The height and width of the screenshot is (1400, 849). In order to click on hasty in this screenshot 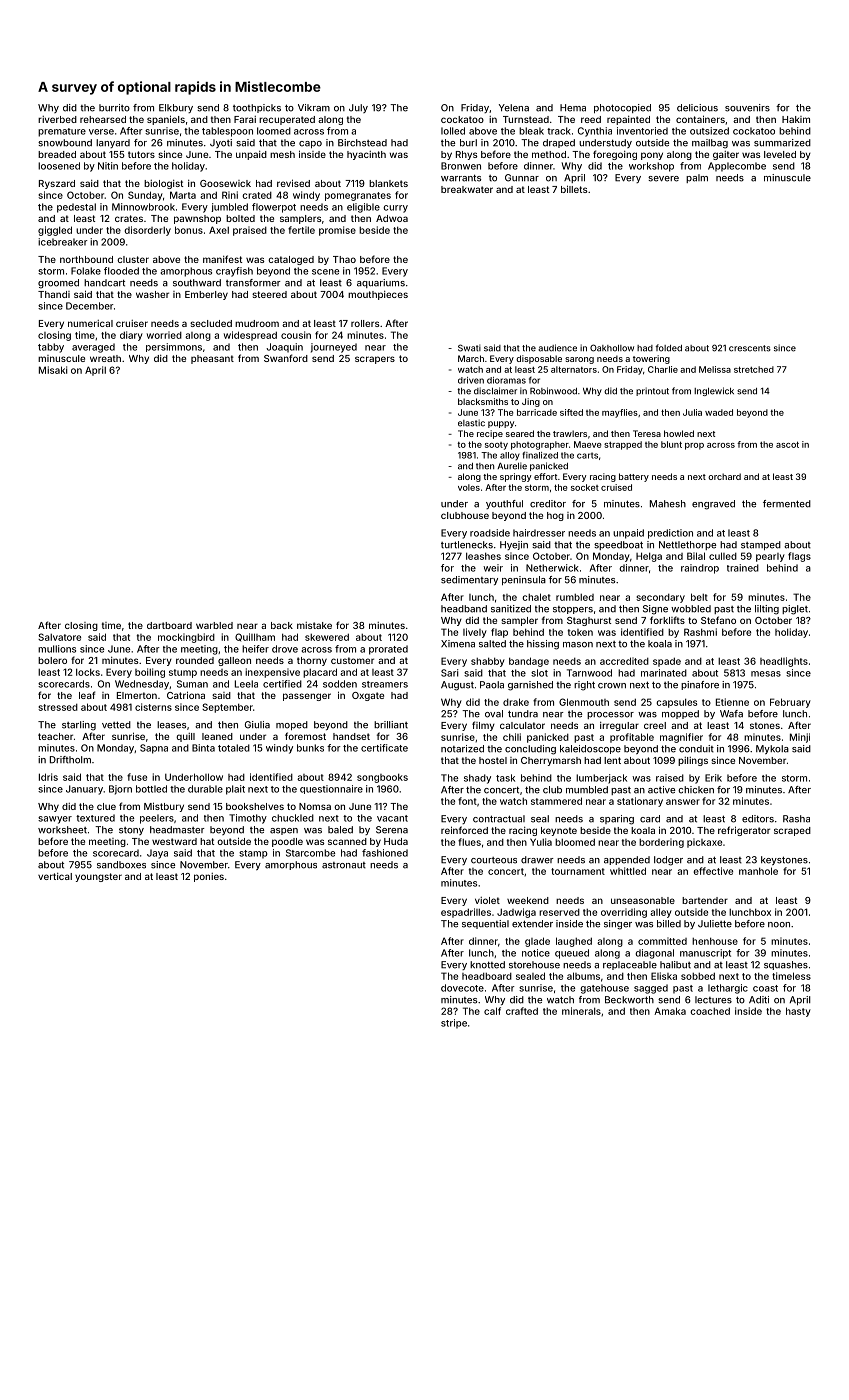, I will do `click(798, 1012)`.
